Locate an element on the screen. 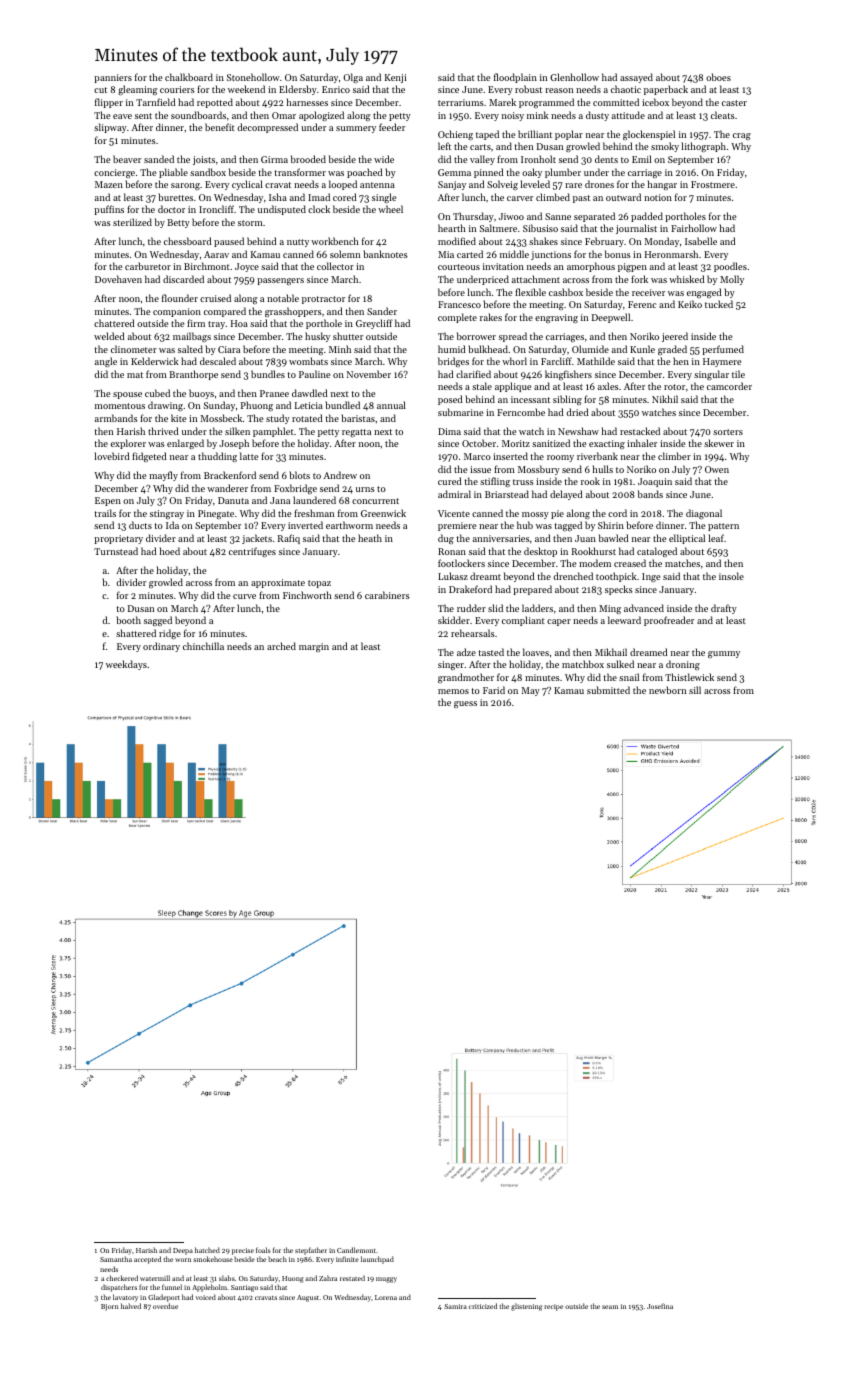 Image resolution: width=849 pixels, height=1400 pixels. Shirin is located at coordinates (611, 525).
